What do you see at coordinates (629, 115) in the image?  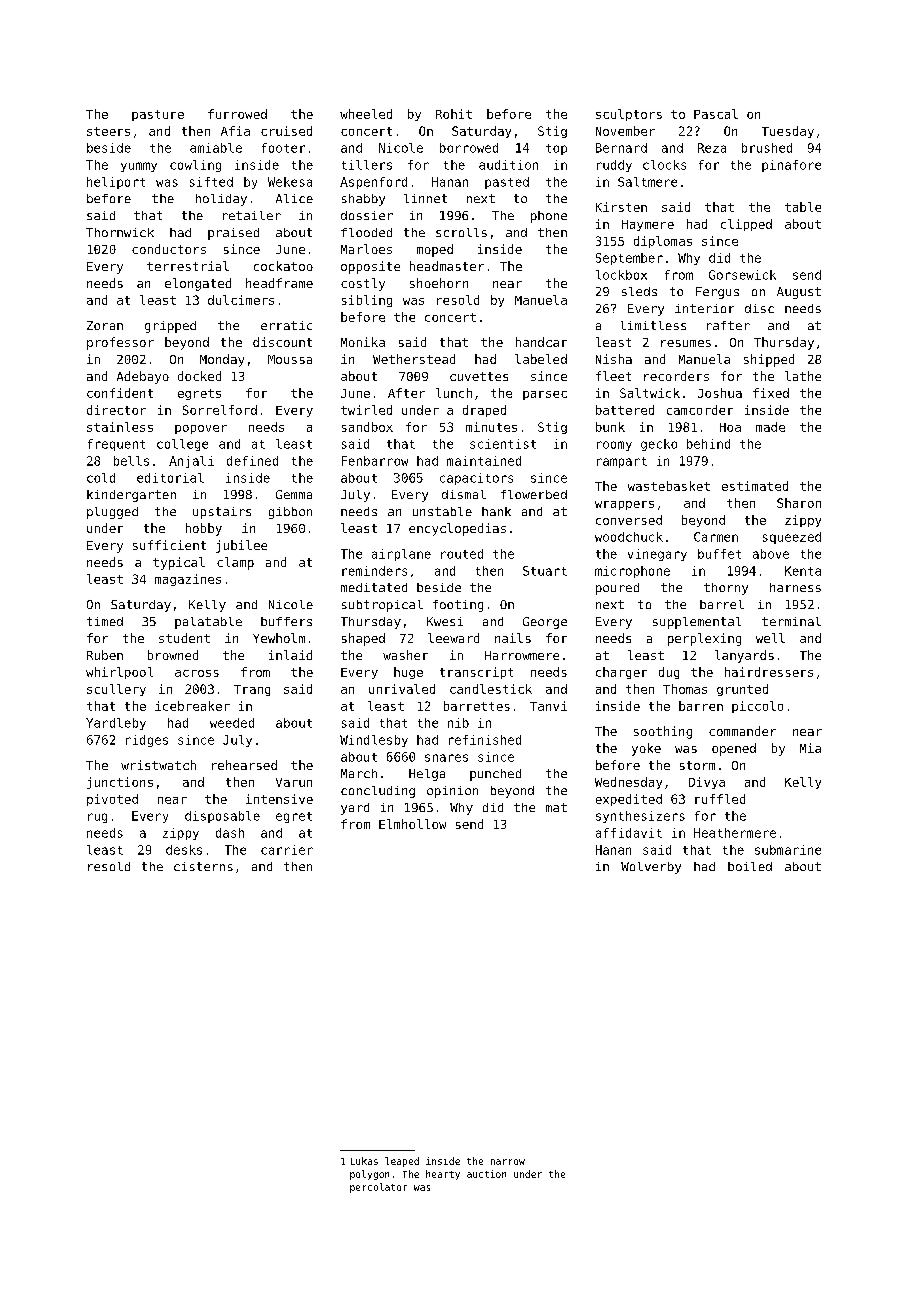 I see `sculptors` at bounding box center [629, 115].
